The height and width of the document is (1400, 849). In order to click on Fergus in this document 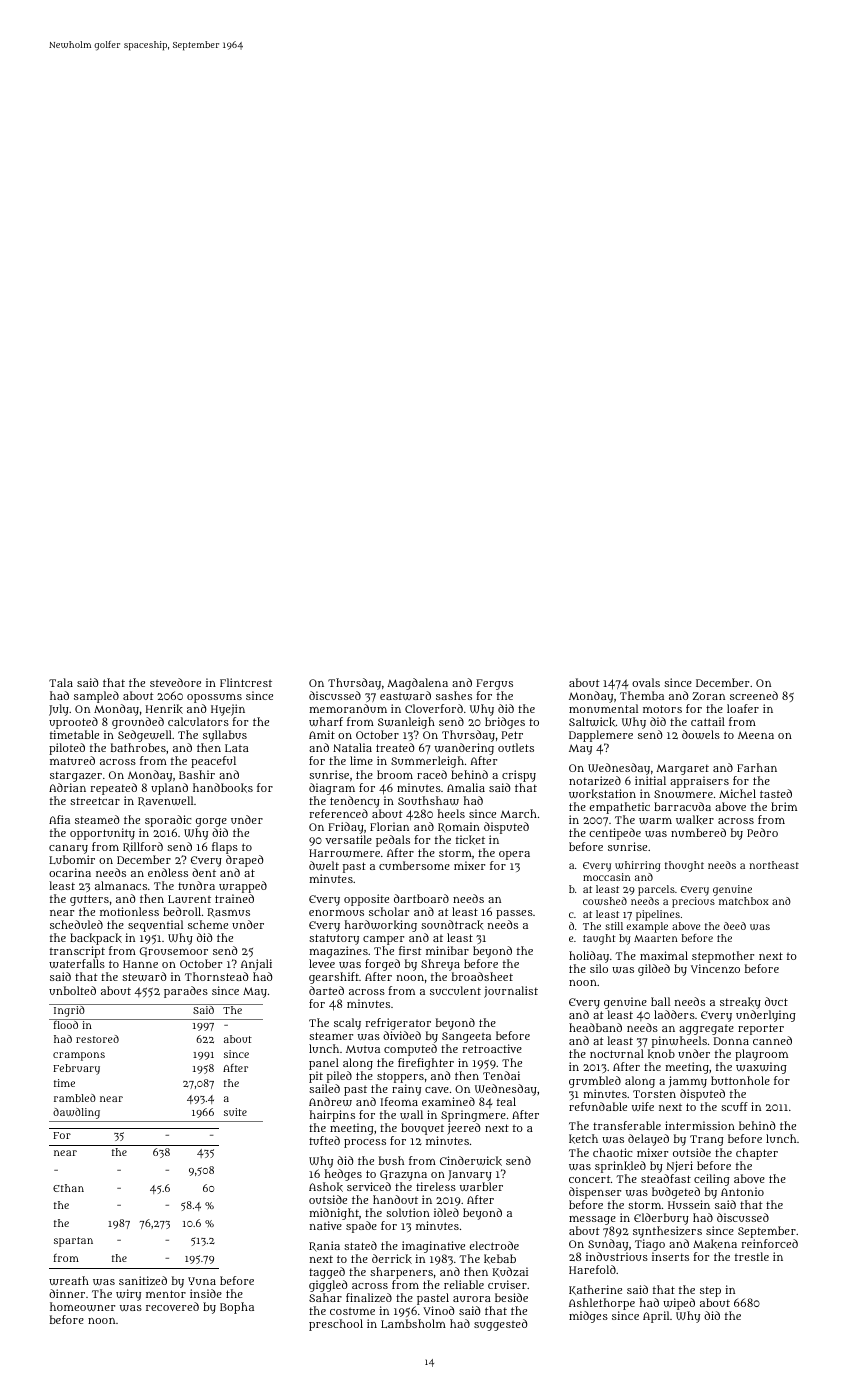, I will do `click(494, 684)`.
